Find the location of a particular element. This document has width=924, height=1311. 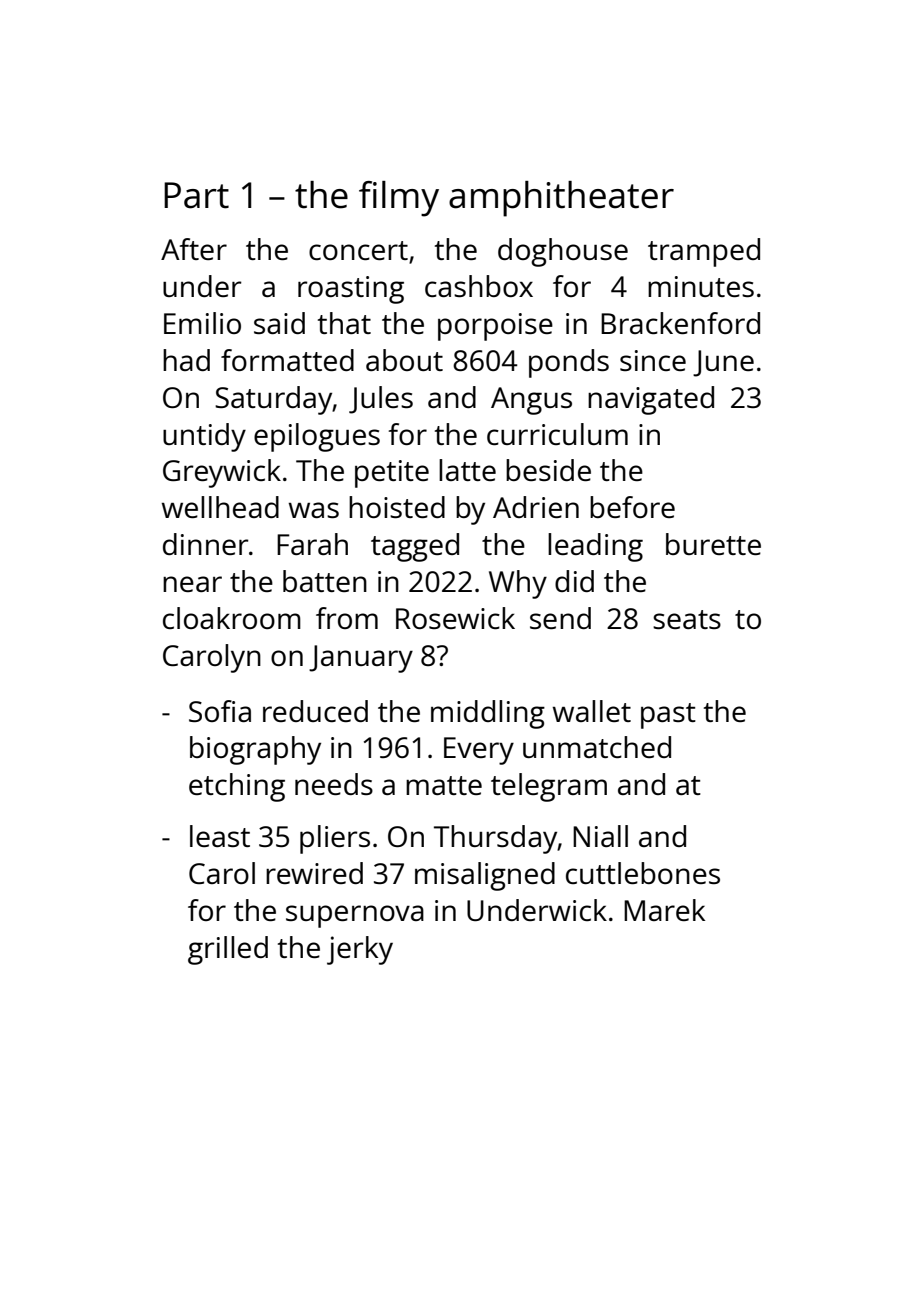

near is located at coordinates (192, 584).
